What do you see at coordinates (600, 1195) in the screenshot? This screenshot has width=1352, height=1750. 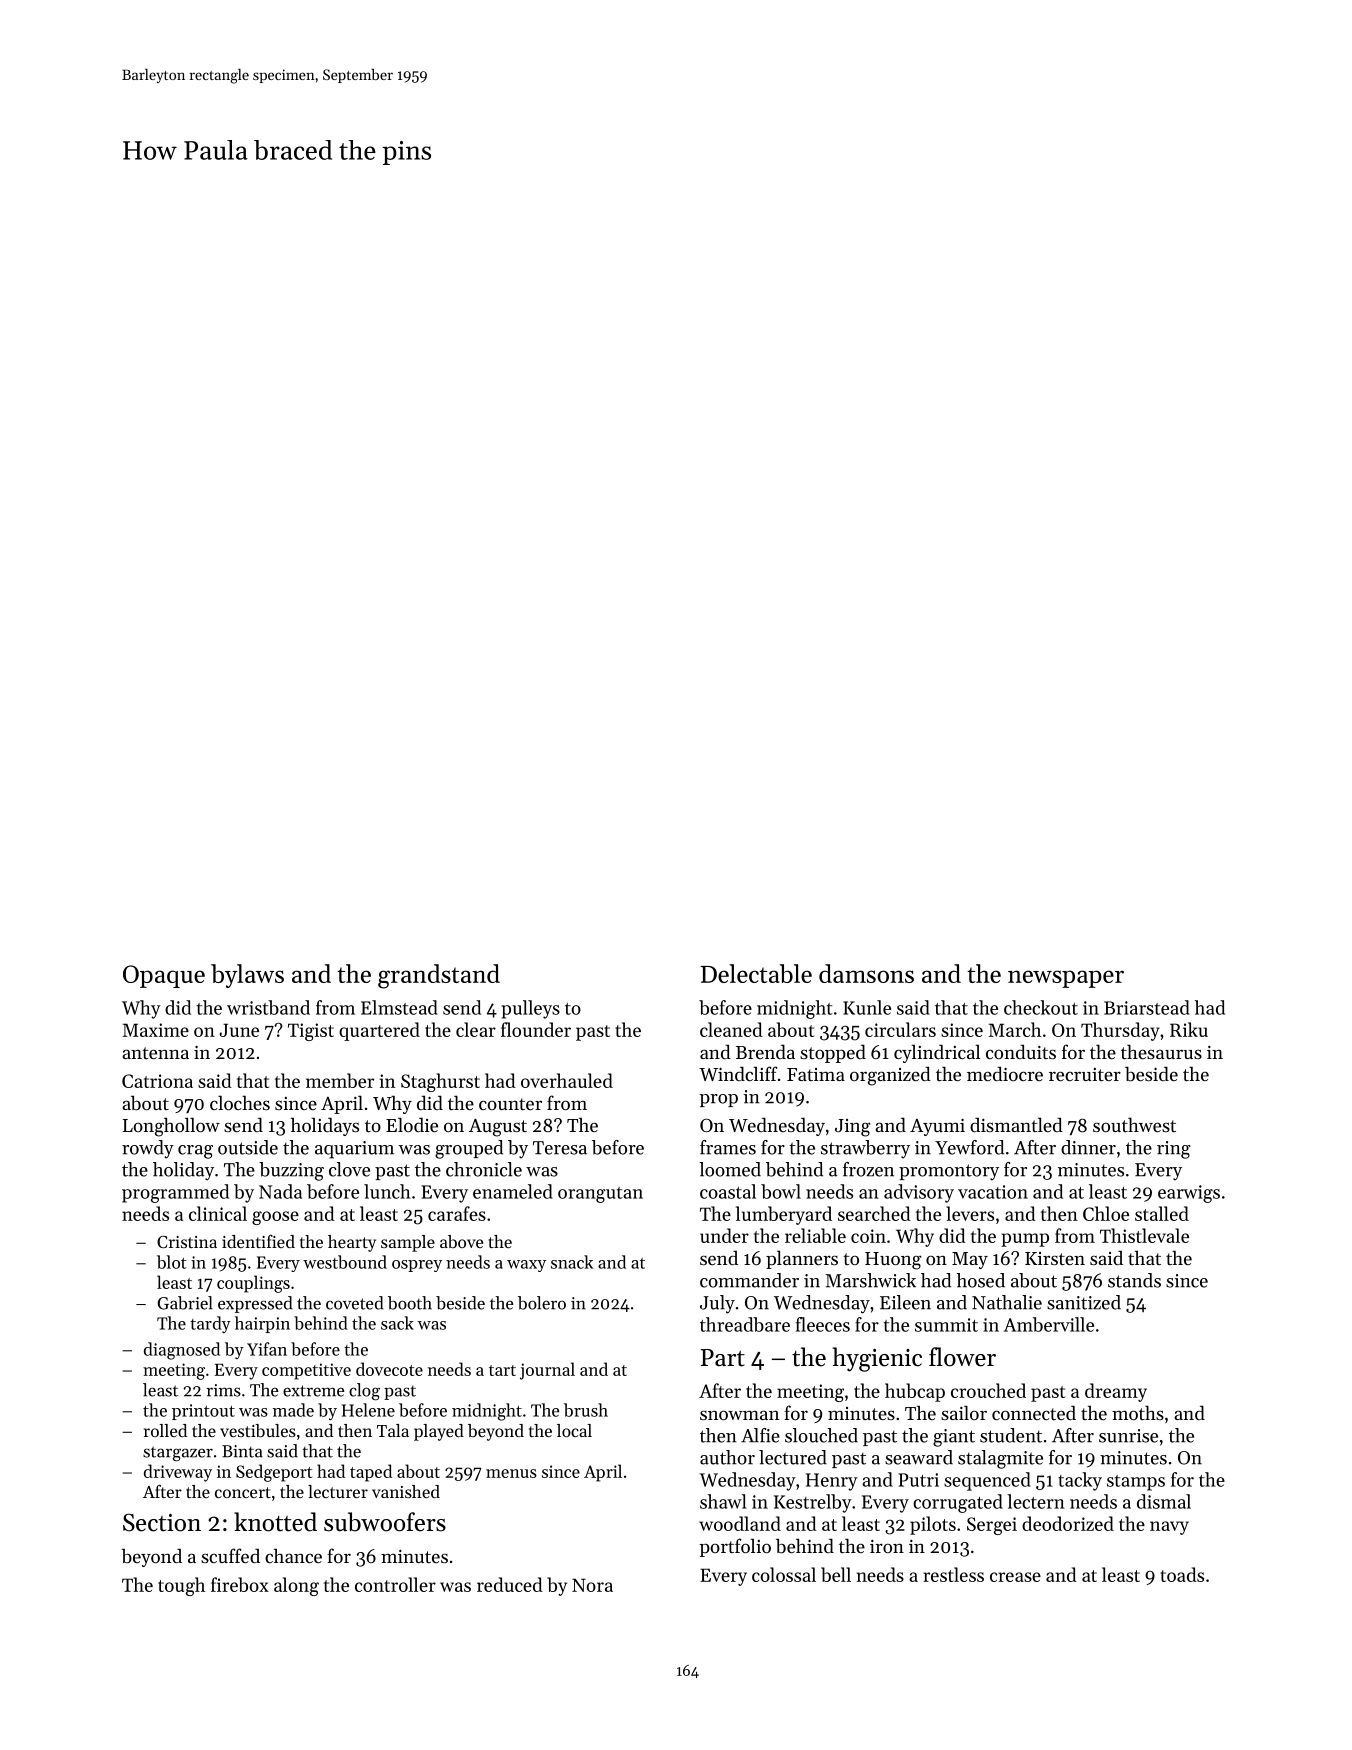 I see `orangutan` at bounding box center [600, 1195].
